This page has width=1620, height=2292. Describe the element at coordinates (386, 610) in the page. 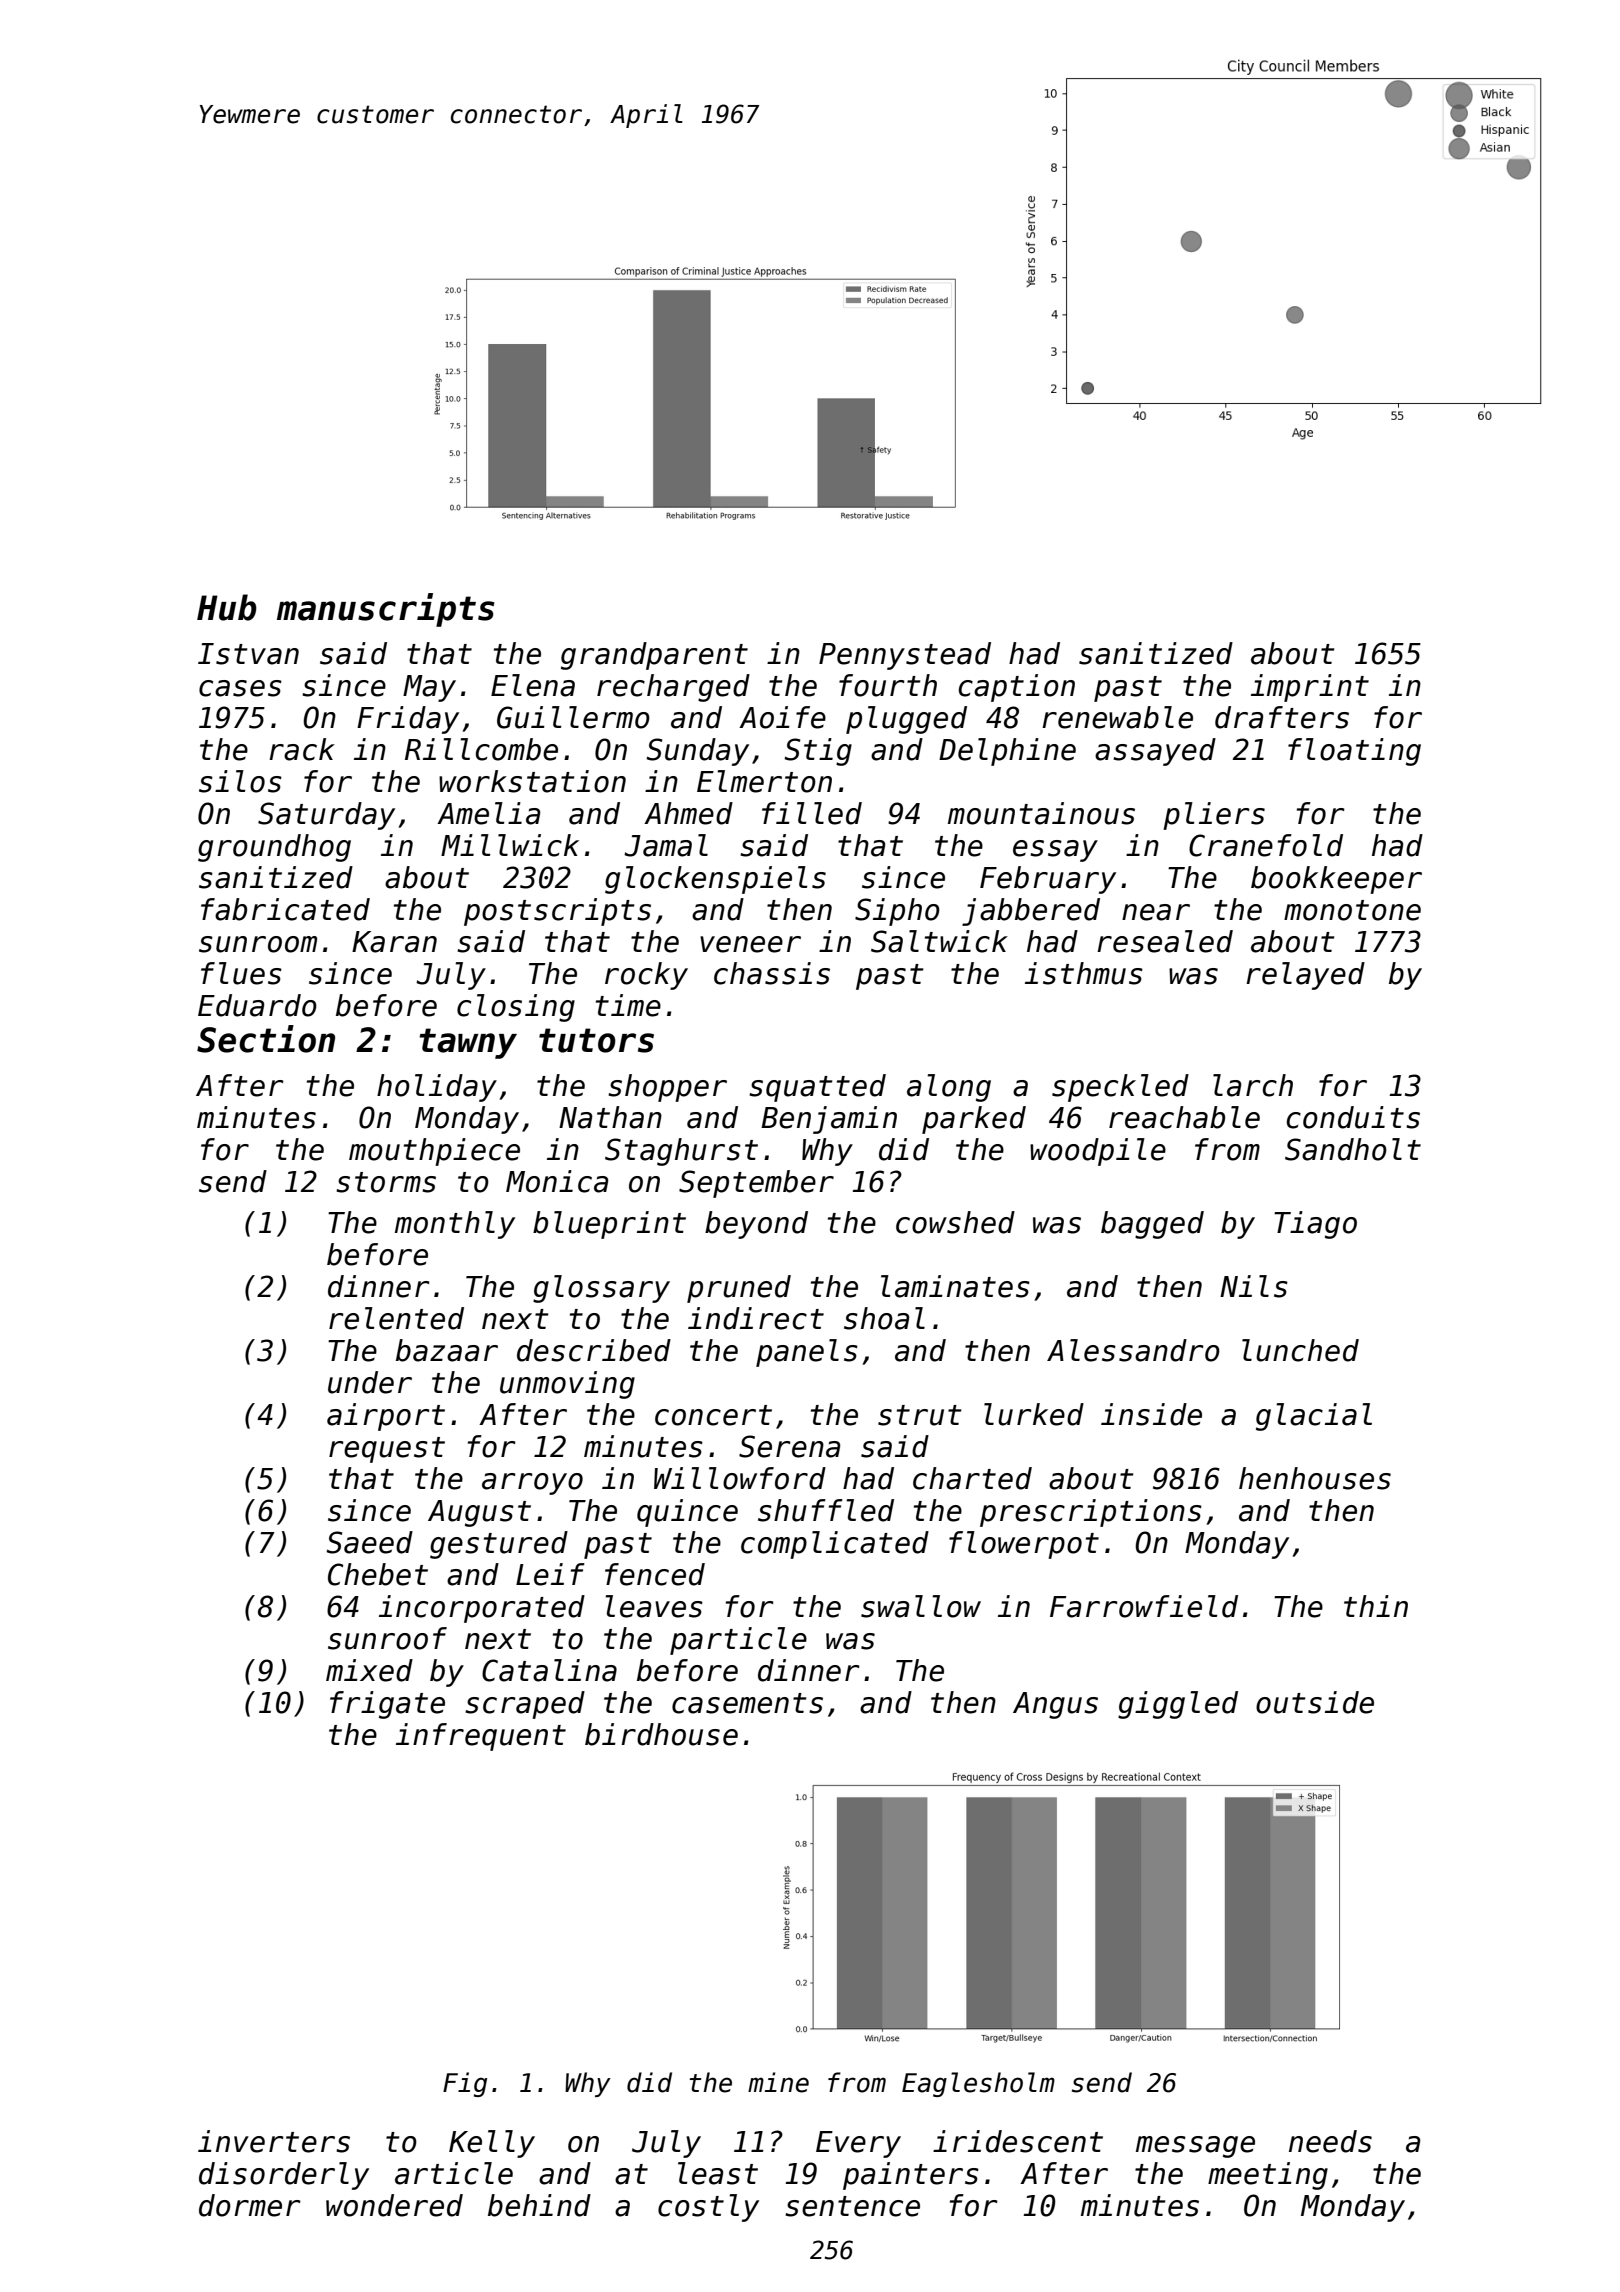

I see `manuscripts` at that location.
